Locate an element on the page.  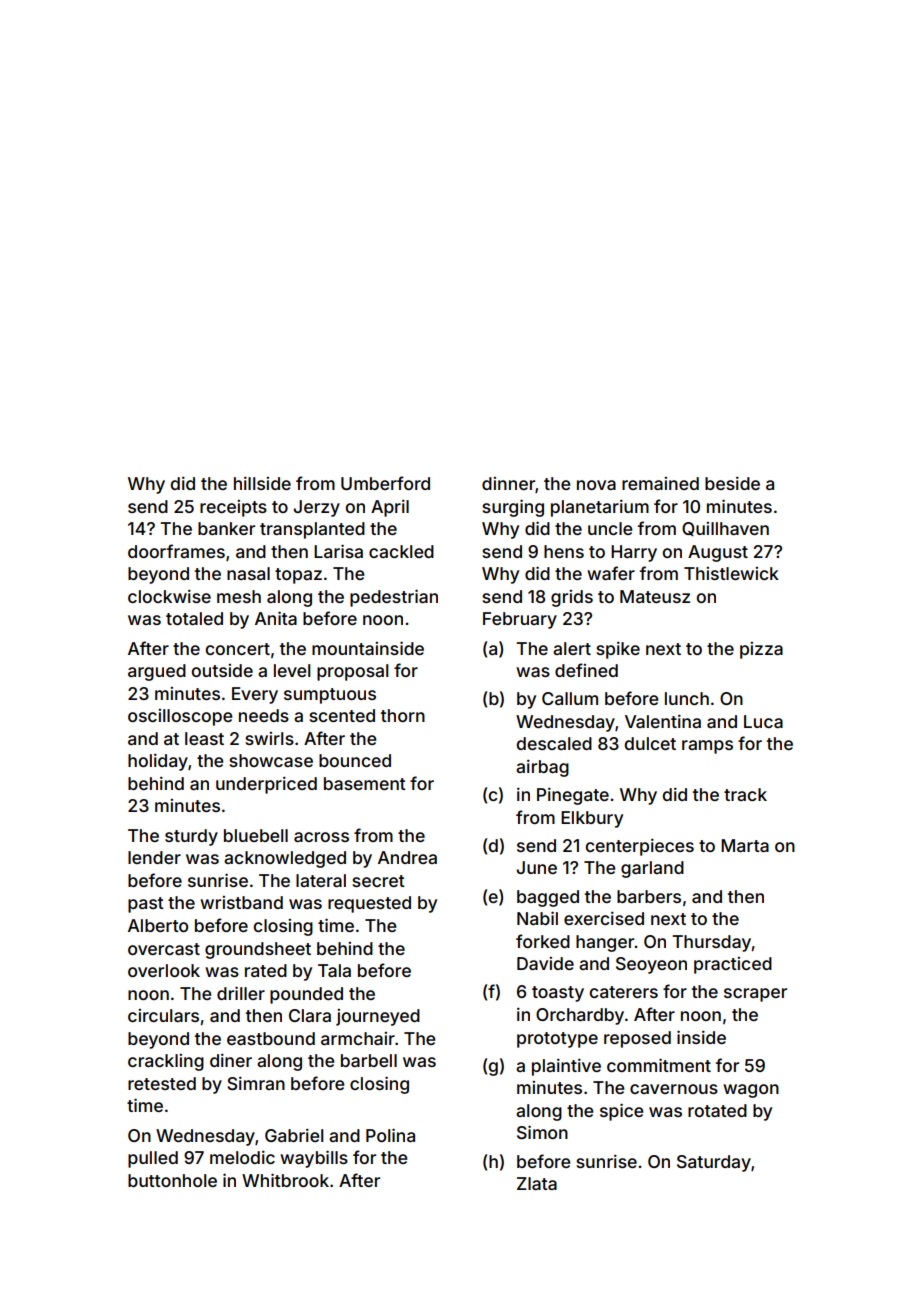
Whitbrook is located at coordinates (285, 1180).
